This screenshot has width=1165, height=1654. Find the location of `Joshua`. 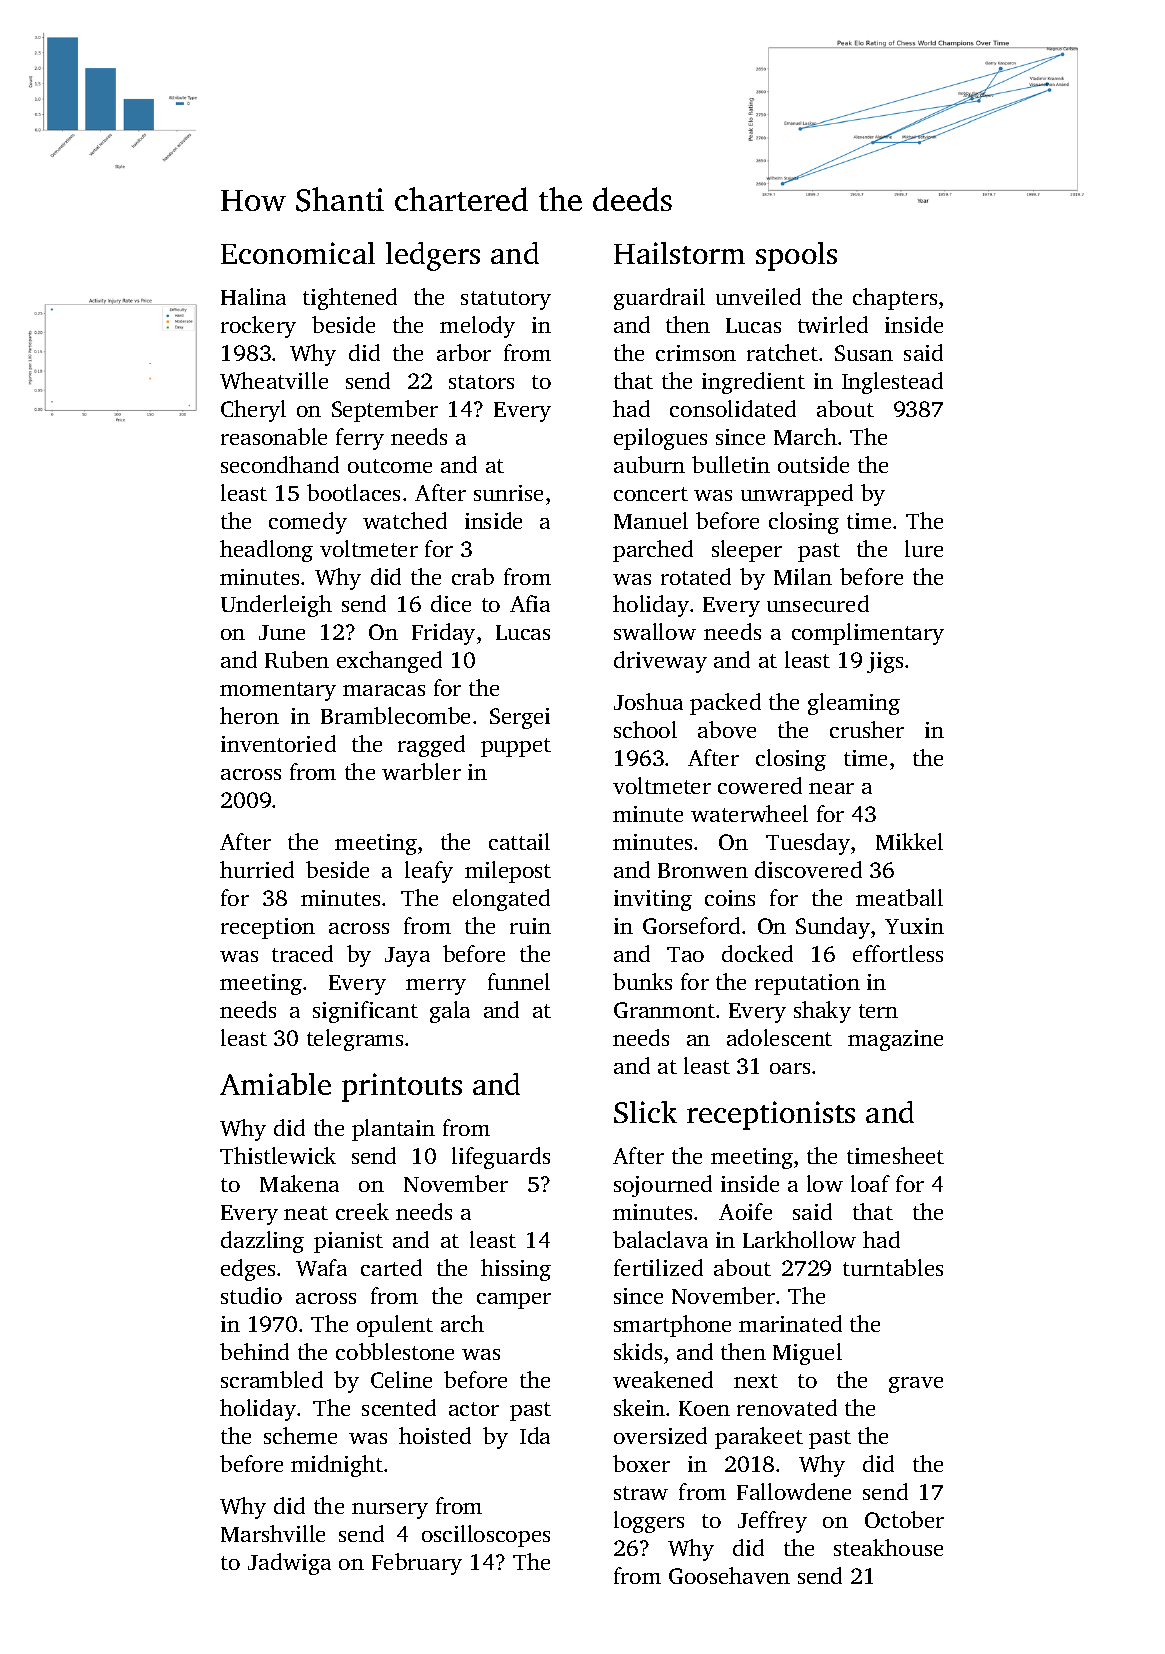

Joshua is located at coordinates (648, 701).
